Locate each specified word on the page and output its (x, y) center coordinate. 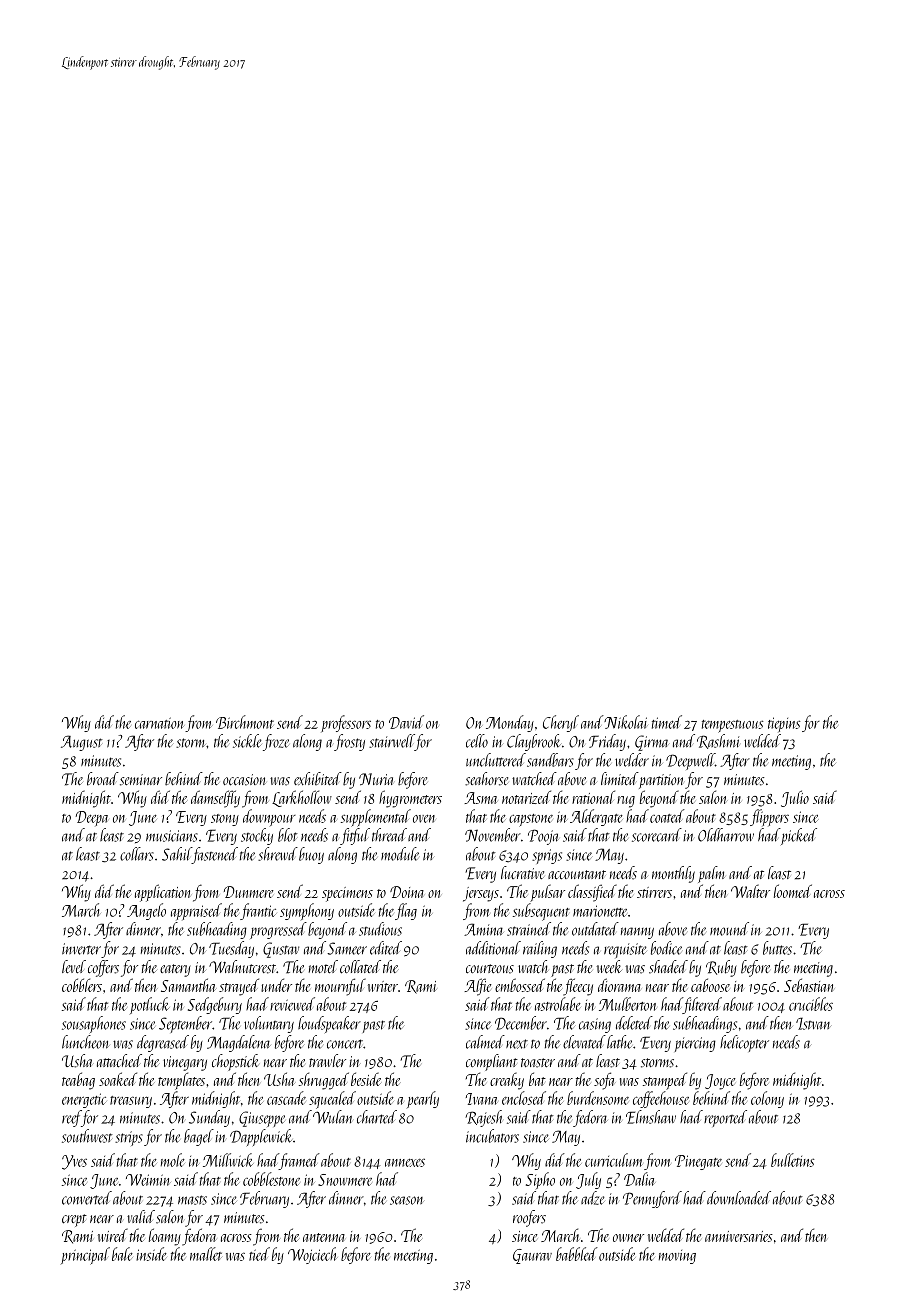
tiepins (784, 724)
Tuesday (231, 949)
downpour (269, 817)
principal (85, 1256)
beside (366, 1079)
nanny (637, 933)
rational (593, 797)
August (82, 743)
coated (667, 816)
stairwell (392, 741)
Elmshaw (651, 1117)
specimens (347, 894)
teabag (78, 1081)
